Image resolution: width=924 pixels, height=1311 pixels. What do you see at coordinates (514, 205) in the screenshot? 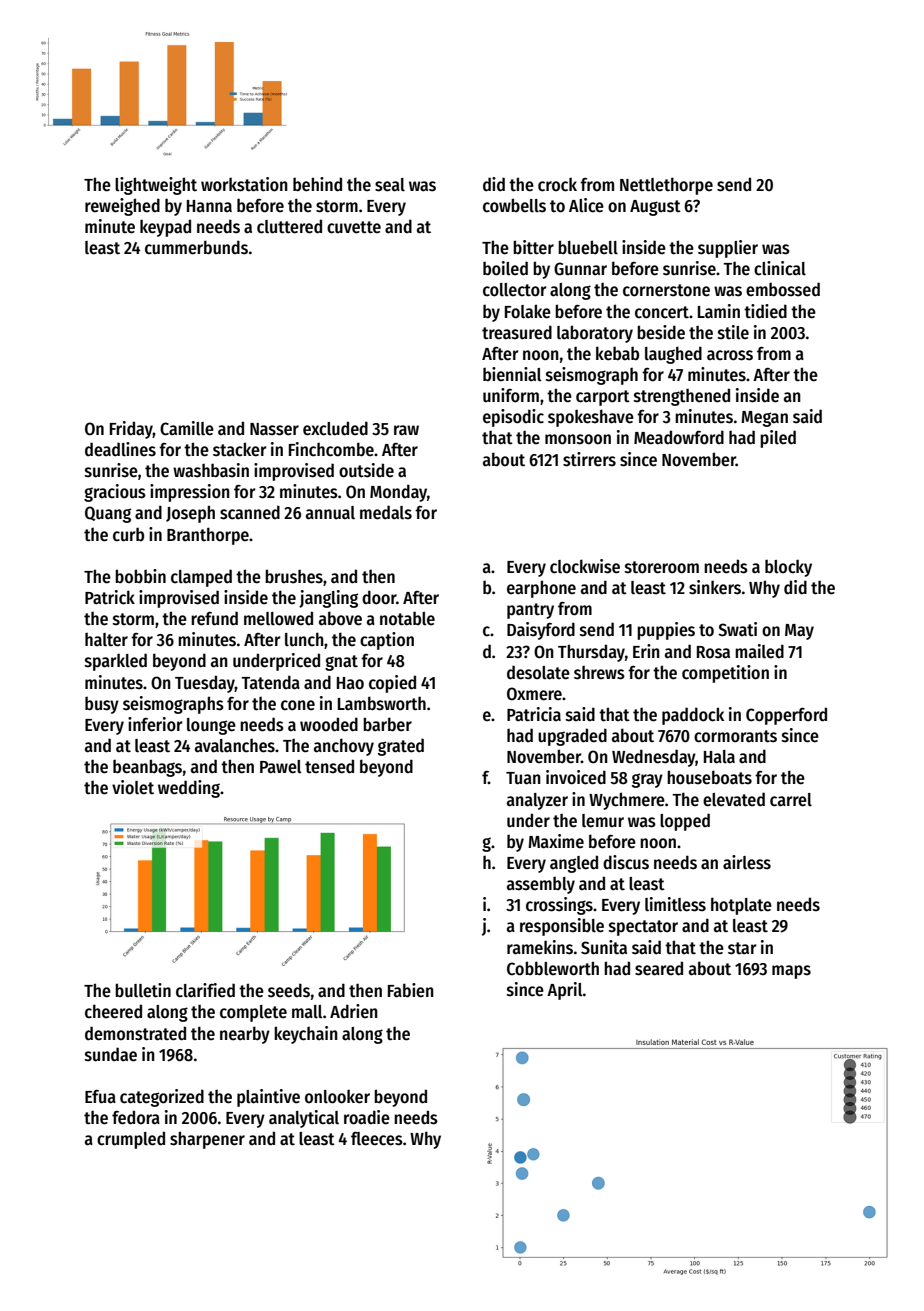
I see `cowbells` at bounding box center [514, 205].
